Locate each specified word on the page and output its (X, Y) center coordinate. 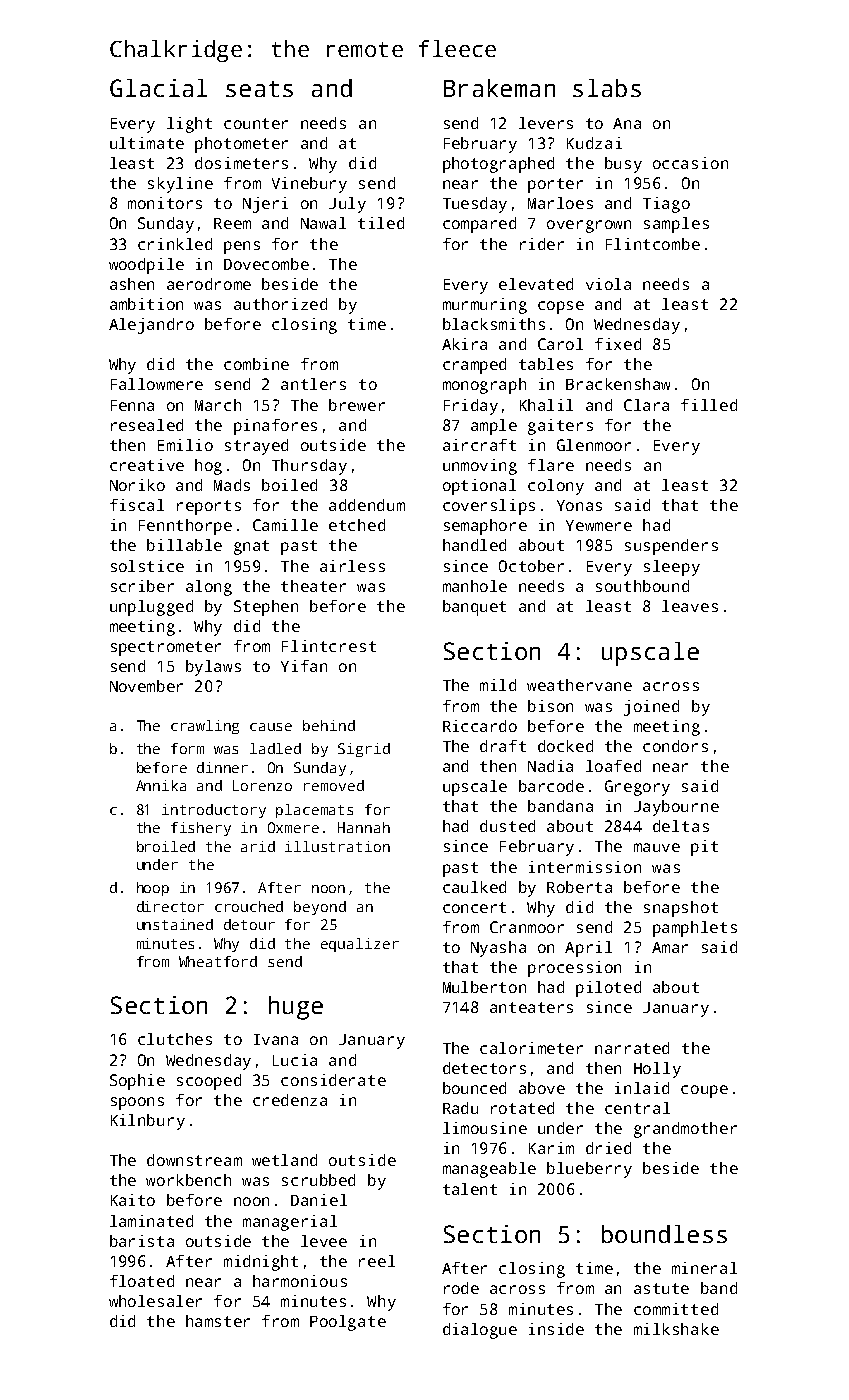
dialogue (480, 1331)
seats (259, 89)
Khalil (546, 405)
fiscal (137, 505)
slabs (607, 88)
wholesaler (155, 1301)
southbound (642, 586)
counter (256, 123)
